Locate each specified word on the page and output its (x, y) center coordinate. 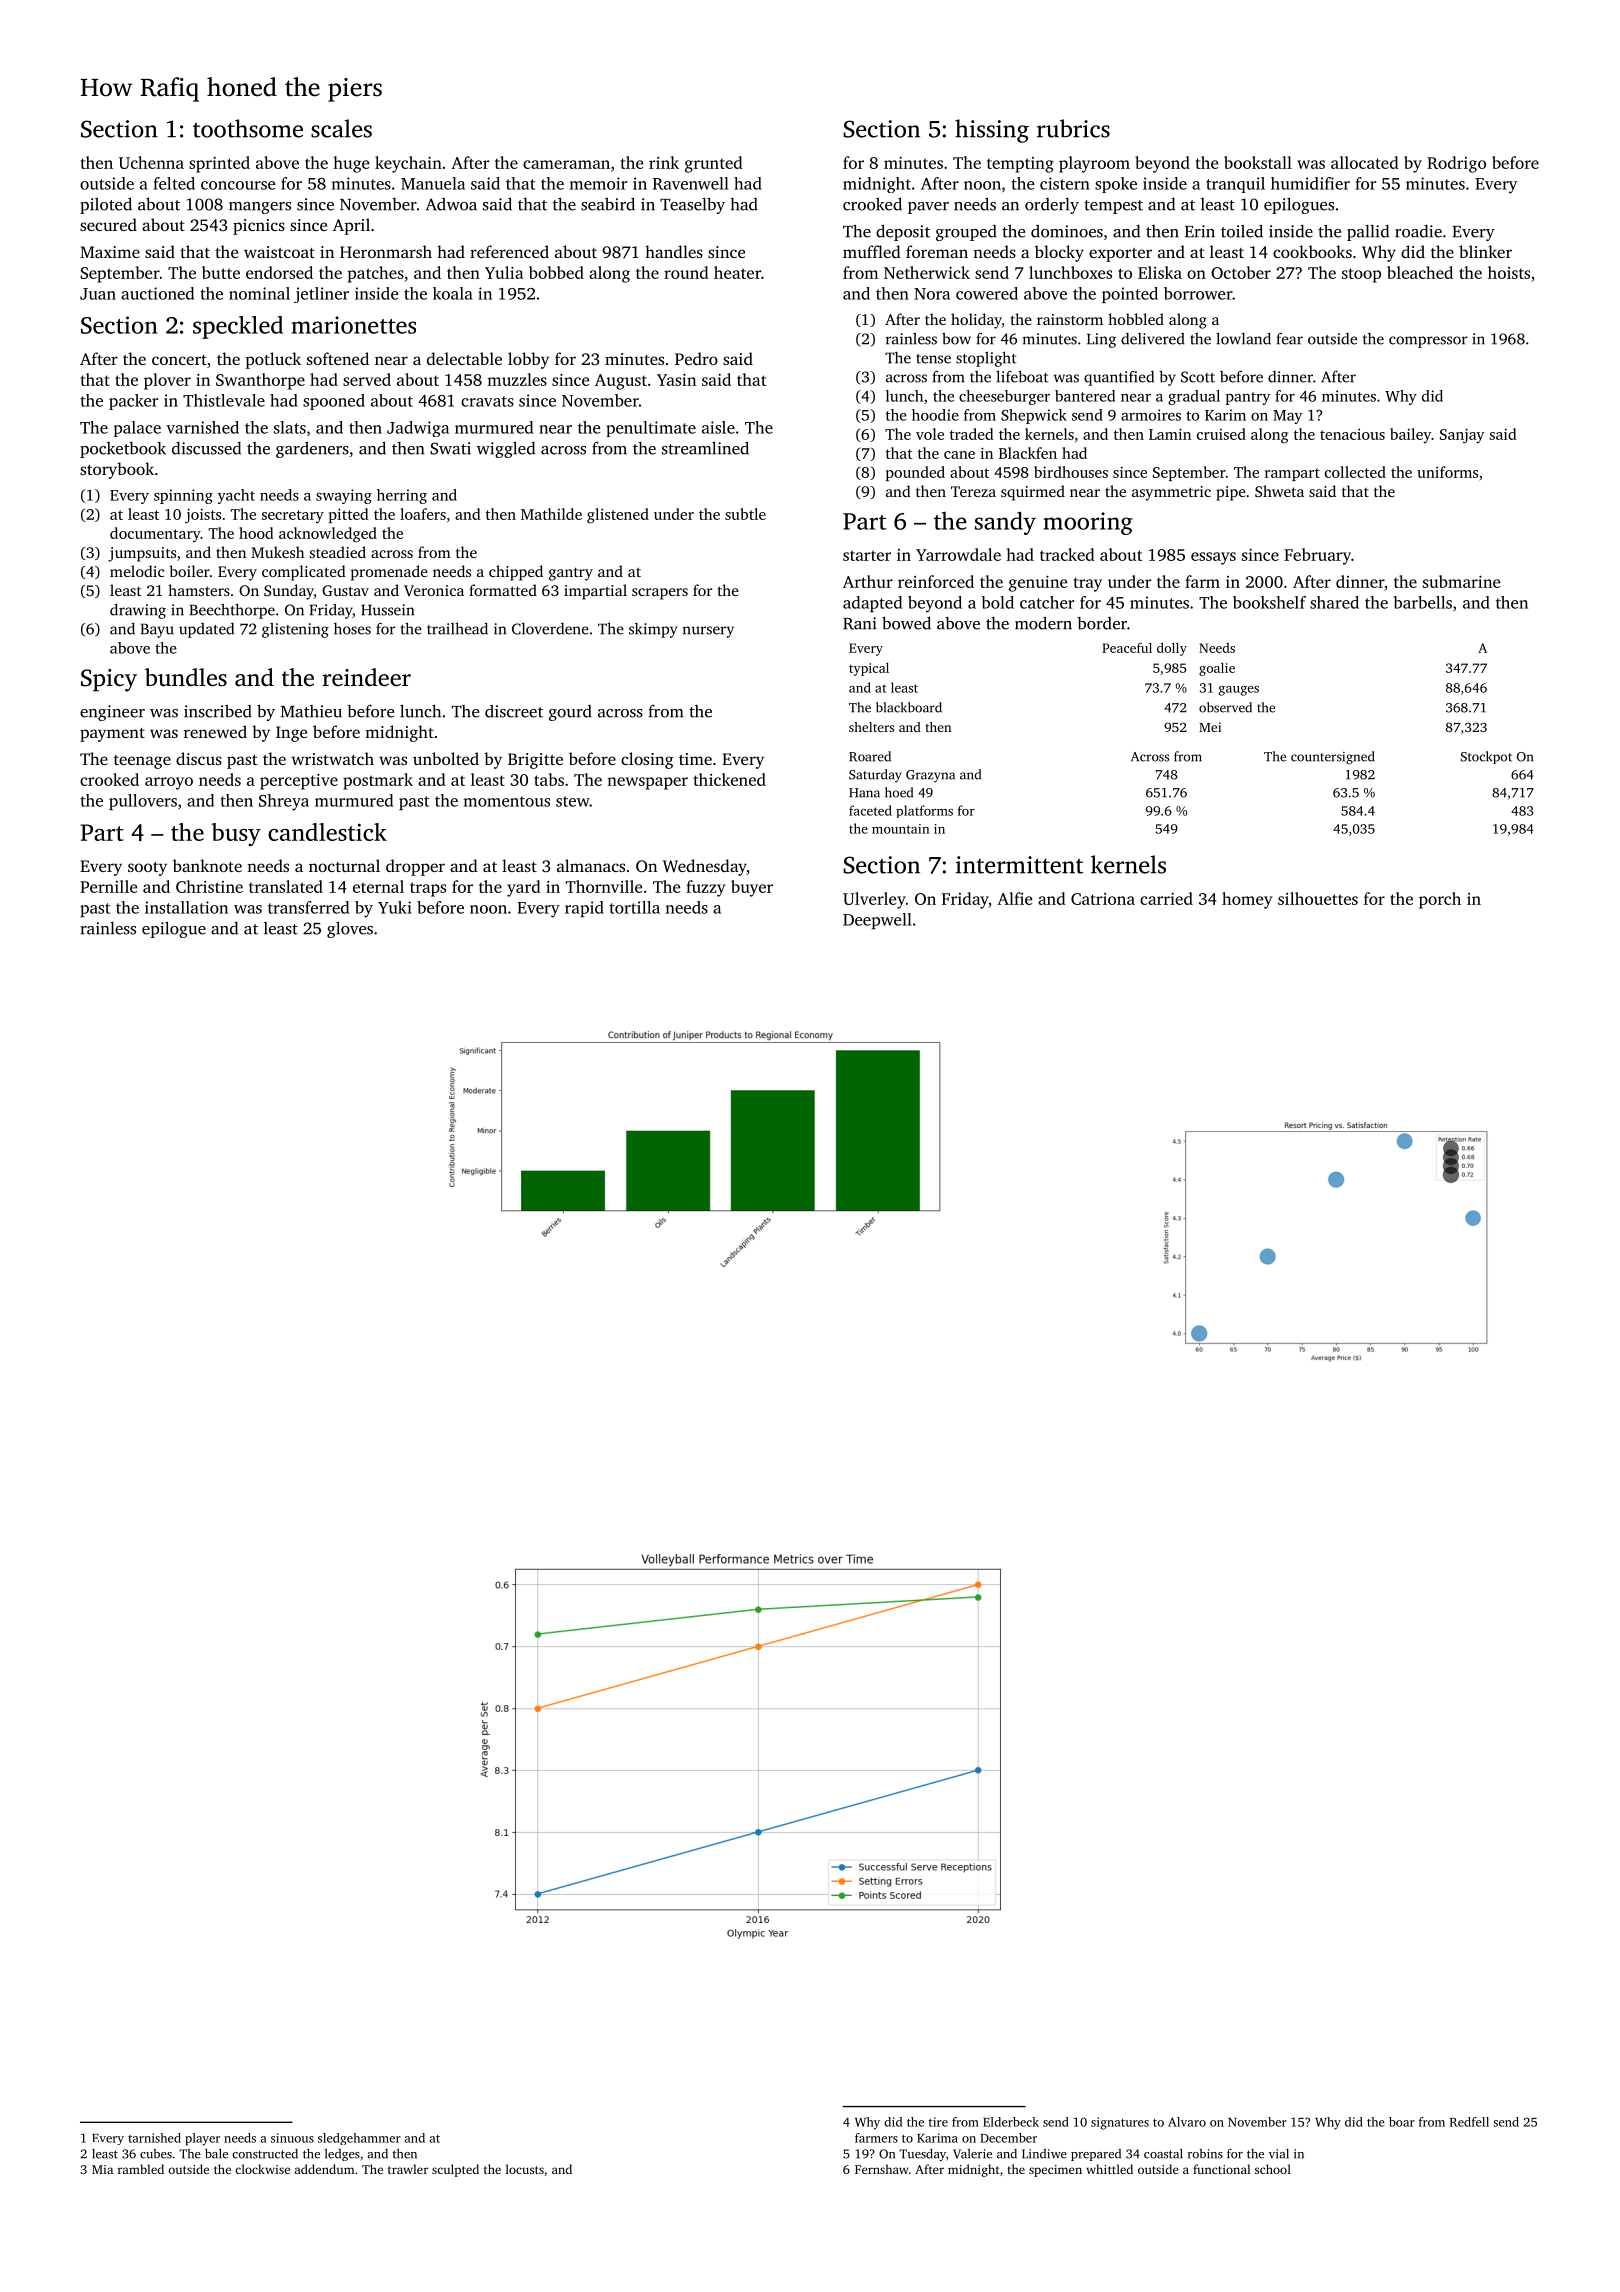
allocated (1365, 162)
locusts (525, 2169)
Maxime (110, 252)
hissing (992, 131)
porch (1440, 900)
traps (428, 889)
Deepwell (877, 921)
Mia (102, 2169)
